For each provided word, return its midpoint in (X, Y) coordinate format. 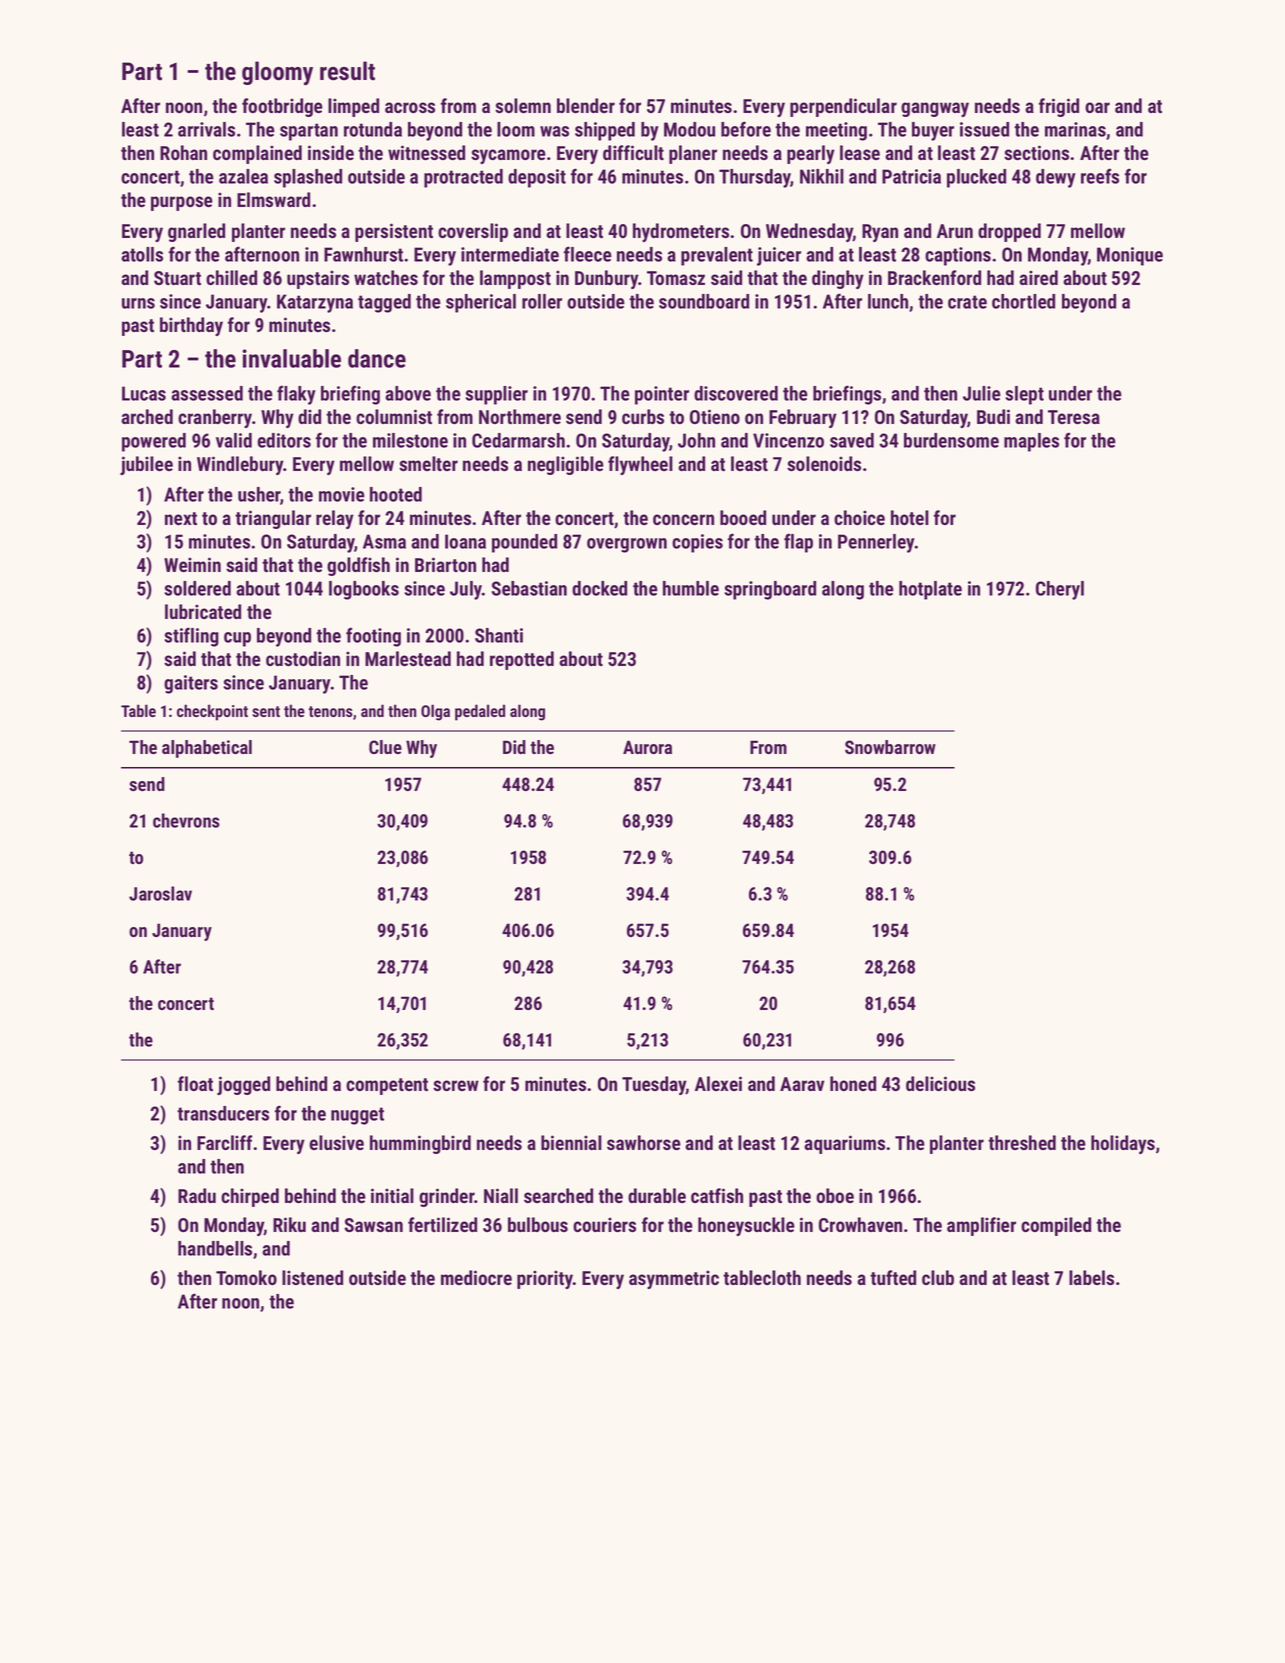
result (347, 71)
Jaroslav (160, 893)
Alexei (718, 1083)
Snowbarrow (890, 747)
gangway (935, 109)
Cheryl (1060, 590)
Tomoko (246, 1277)
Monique (1130, 256)
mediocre (476, 1277)
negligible (566, 465)
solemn (523, 105)
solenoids (824, 463)
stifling (191, 637)
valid (234, 440)
